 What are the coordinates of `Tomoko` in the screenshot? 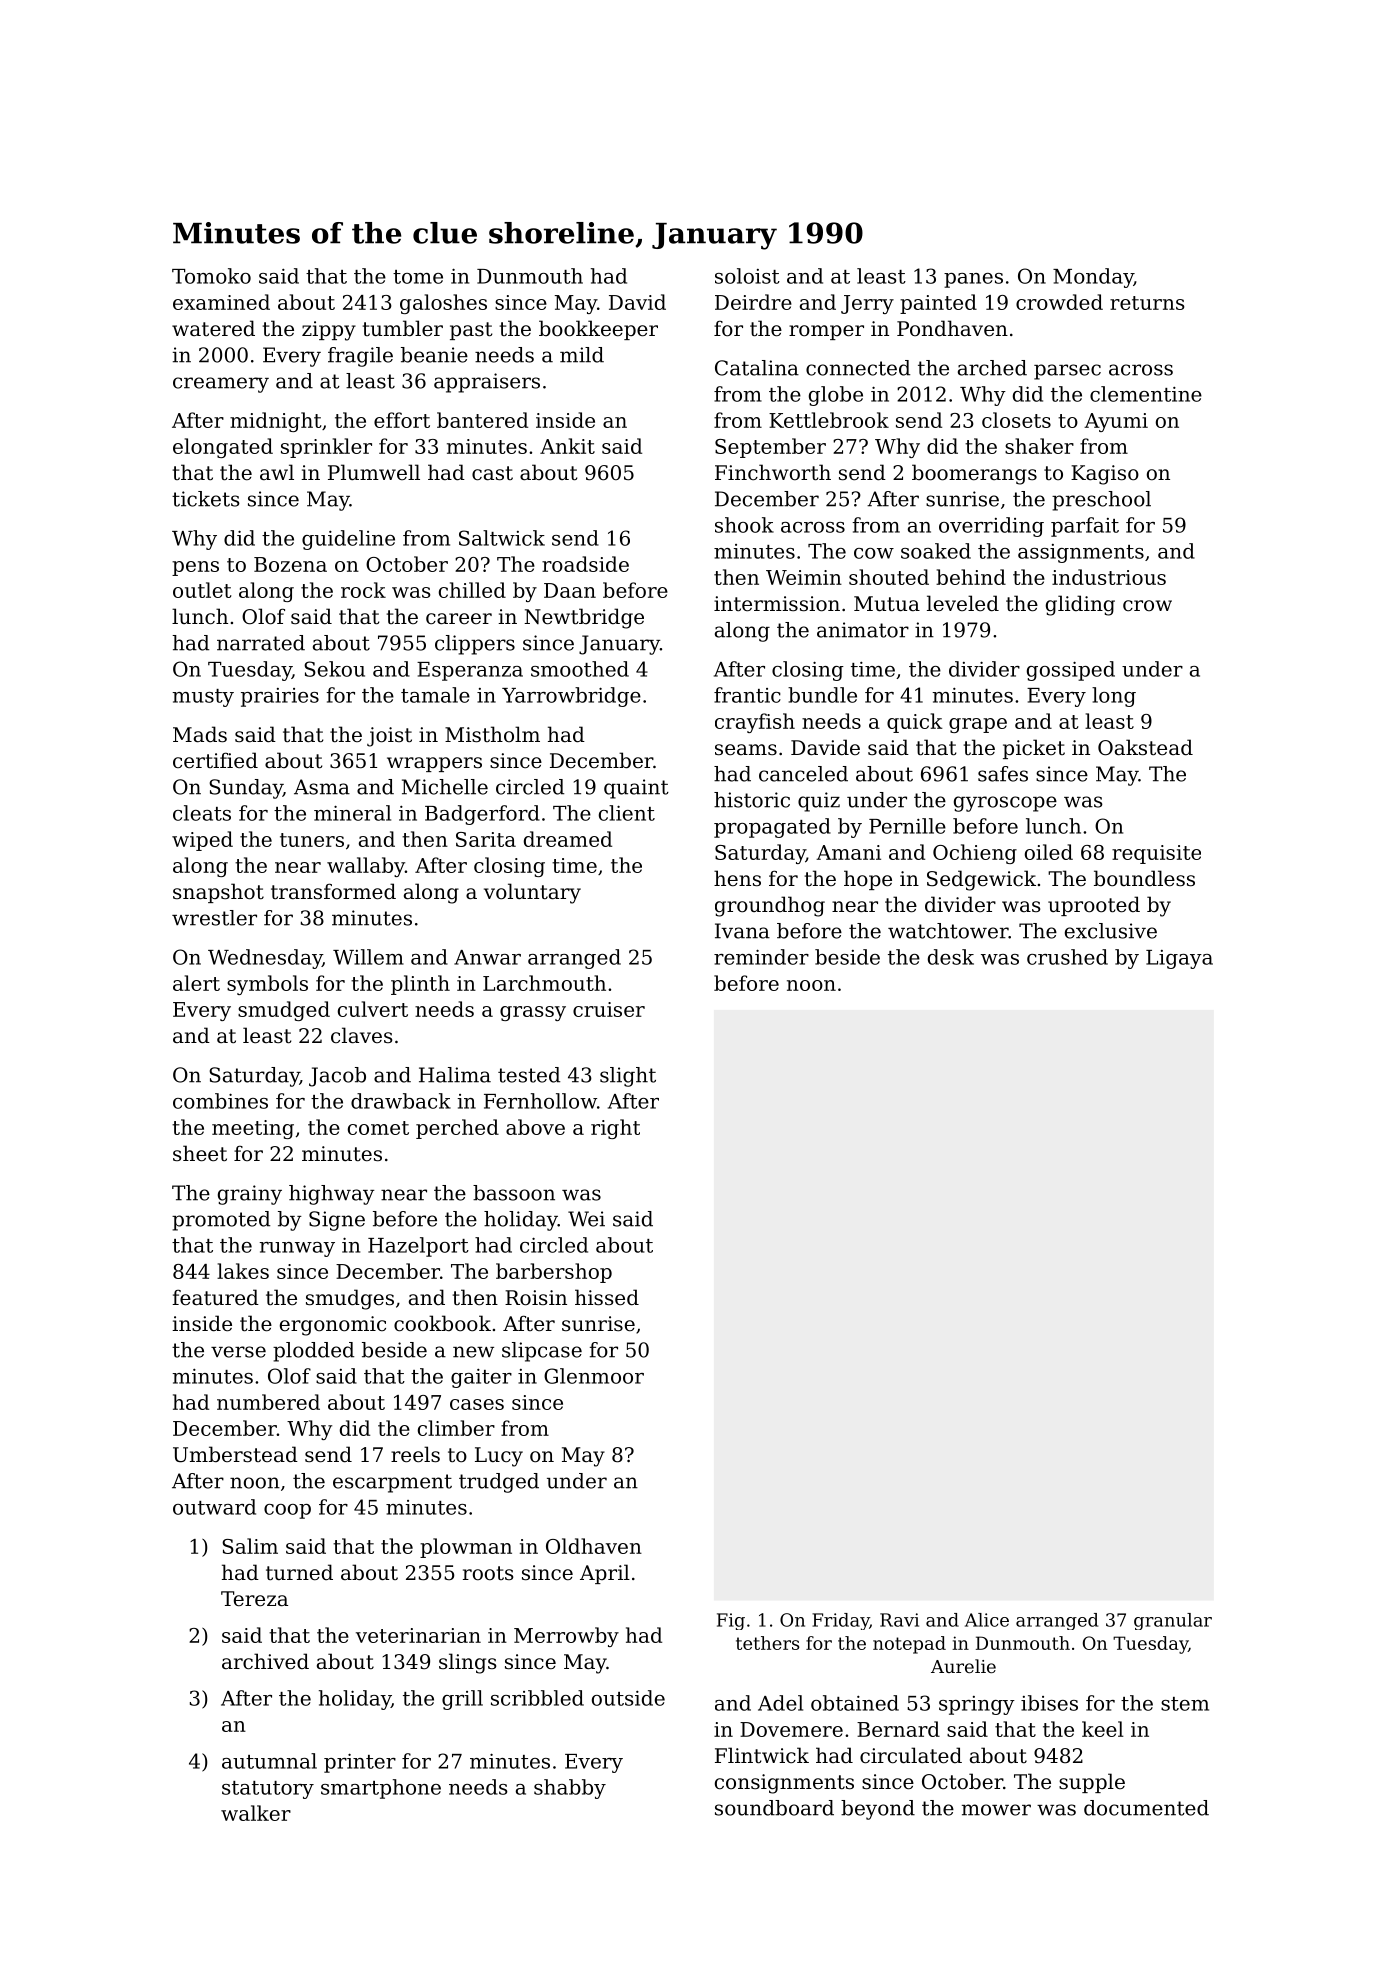 It's located at (211, 276).
